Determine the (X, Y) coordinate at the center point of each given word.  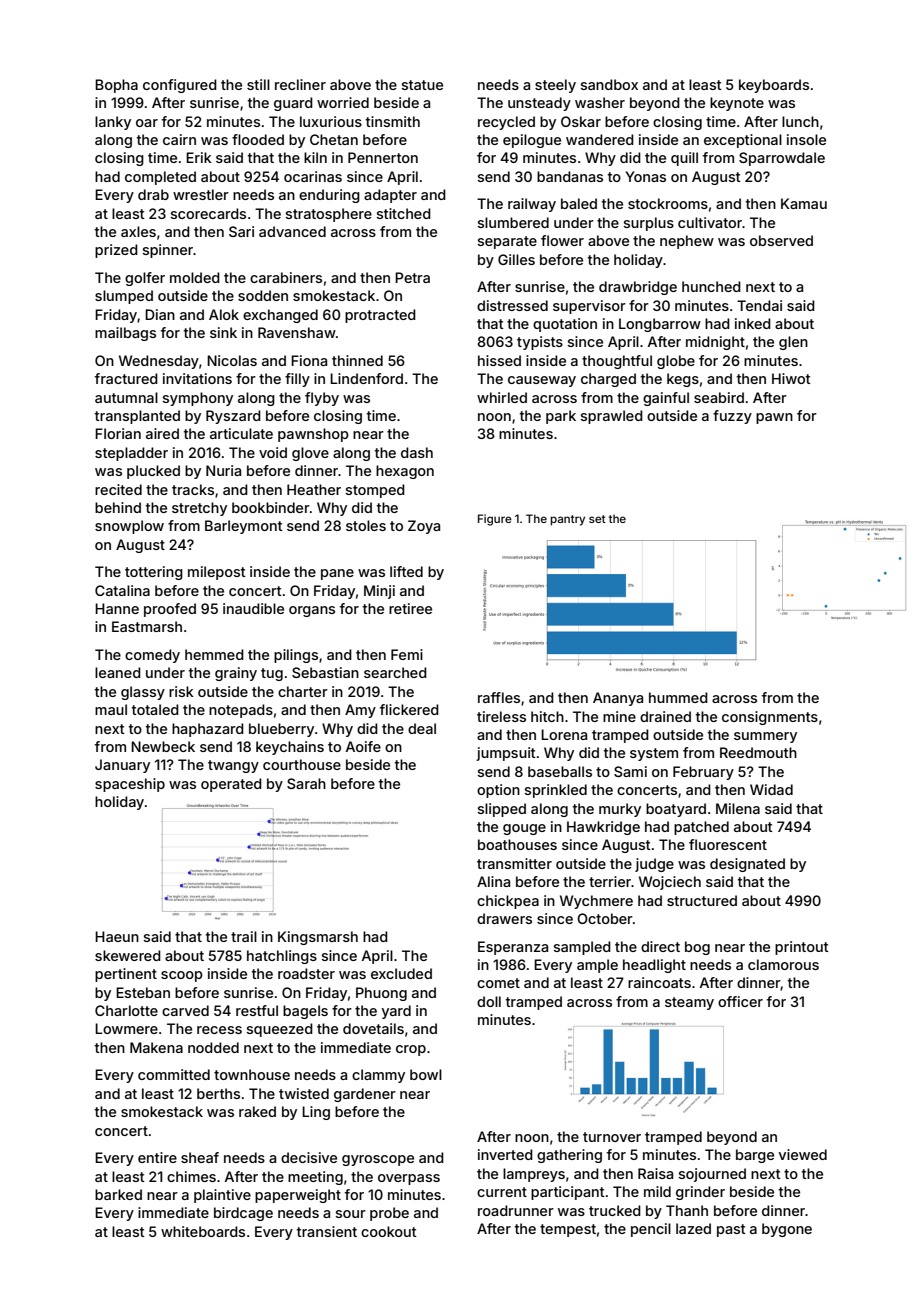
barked (118, 1194)
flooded (258, 139)
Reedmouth (758, 752)
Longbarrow (660, 325)
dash (417, 452)
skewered (128, 955)
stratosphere (329, 215)
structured (702, 900)
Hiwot (791, 378)
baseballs (560, 771)
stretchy (199, 509)
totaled (155, 709)
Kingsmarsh (318, 938)
